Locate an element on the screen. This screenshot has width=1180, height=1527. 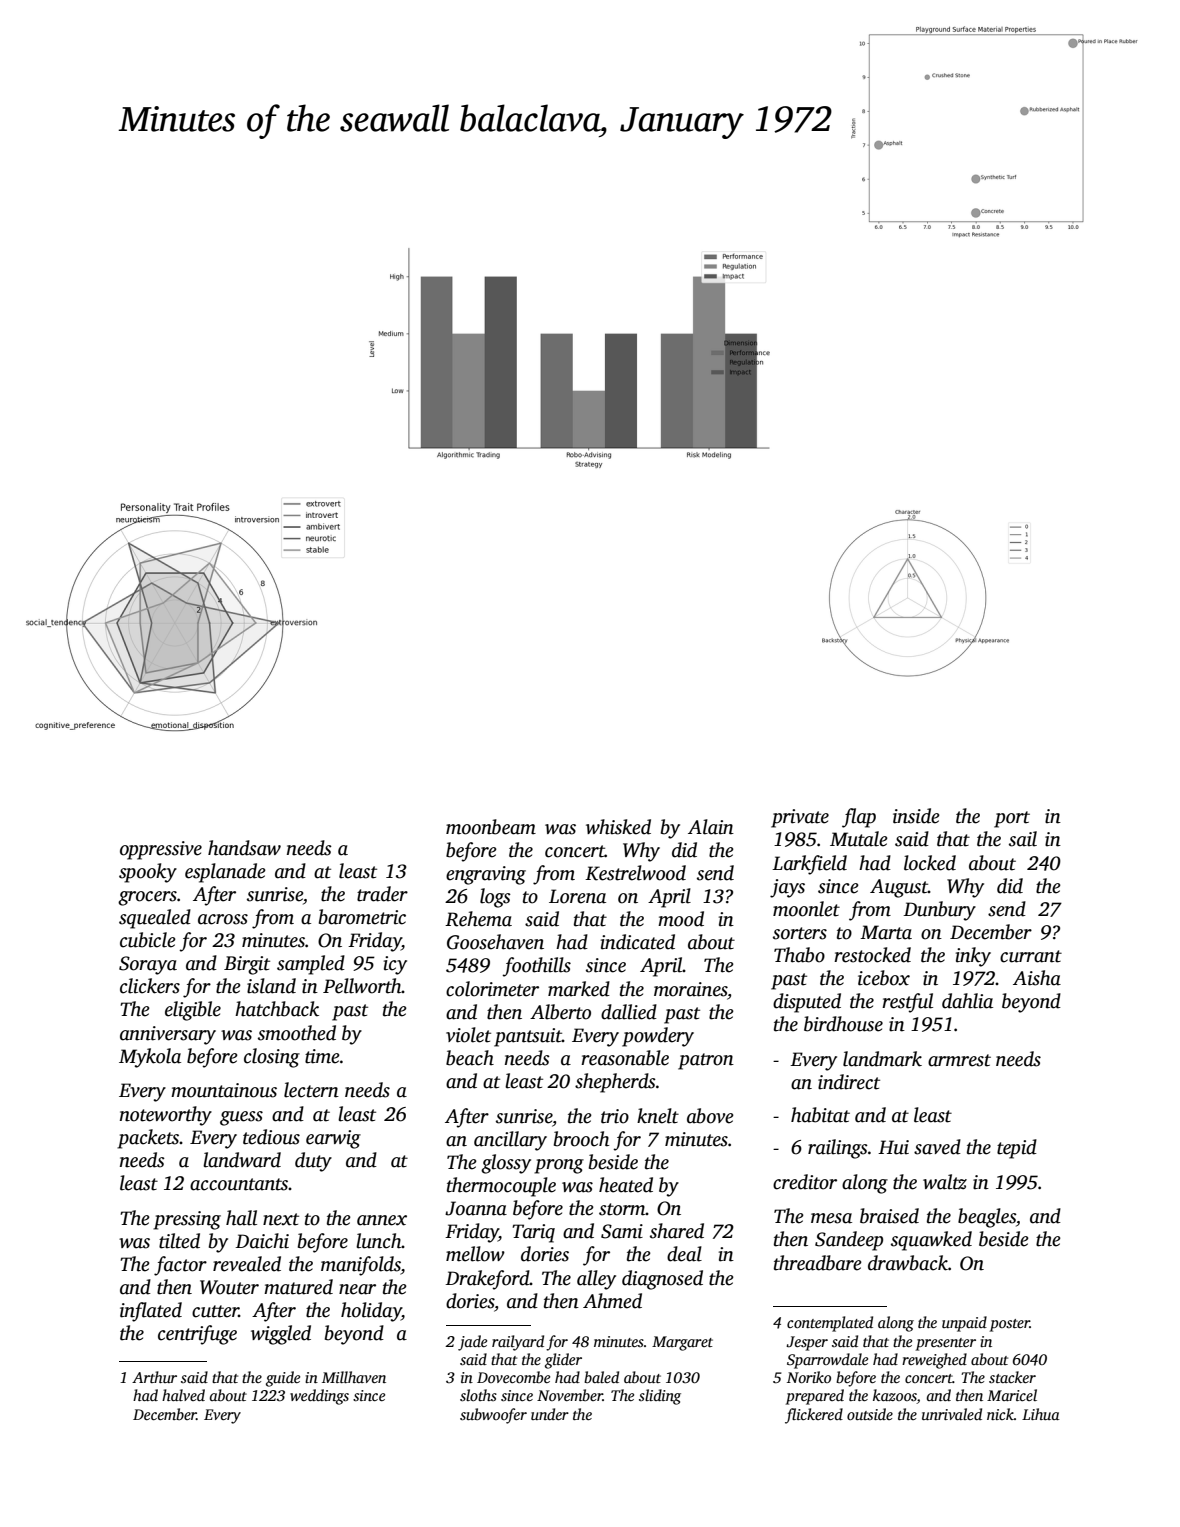
private is located at coordinates (800, 818).
